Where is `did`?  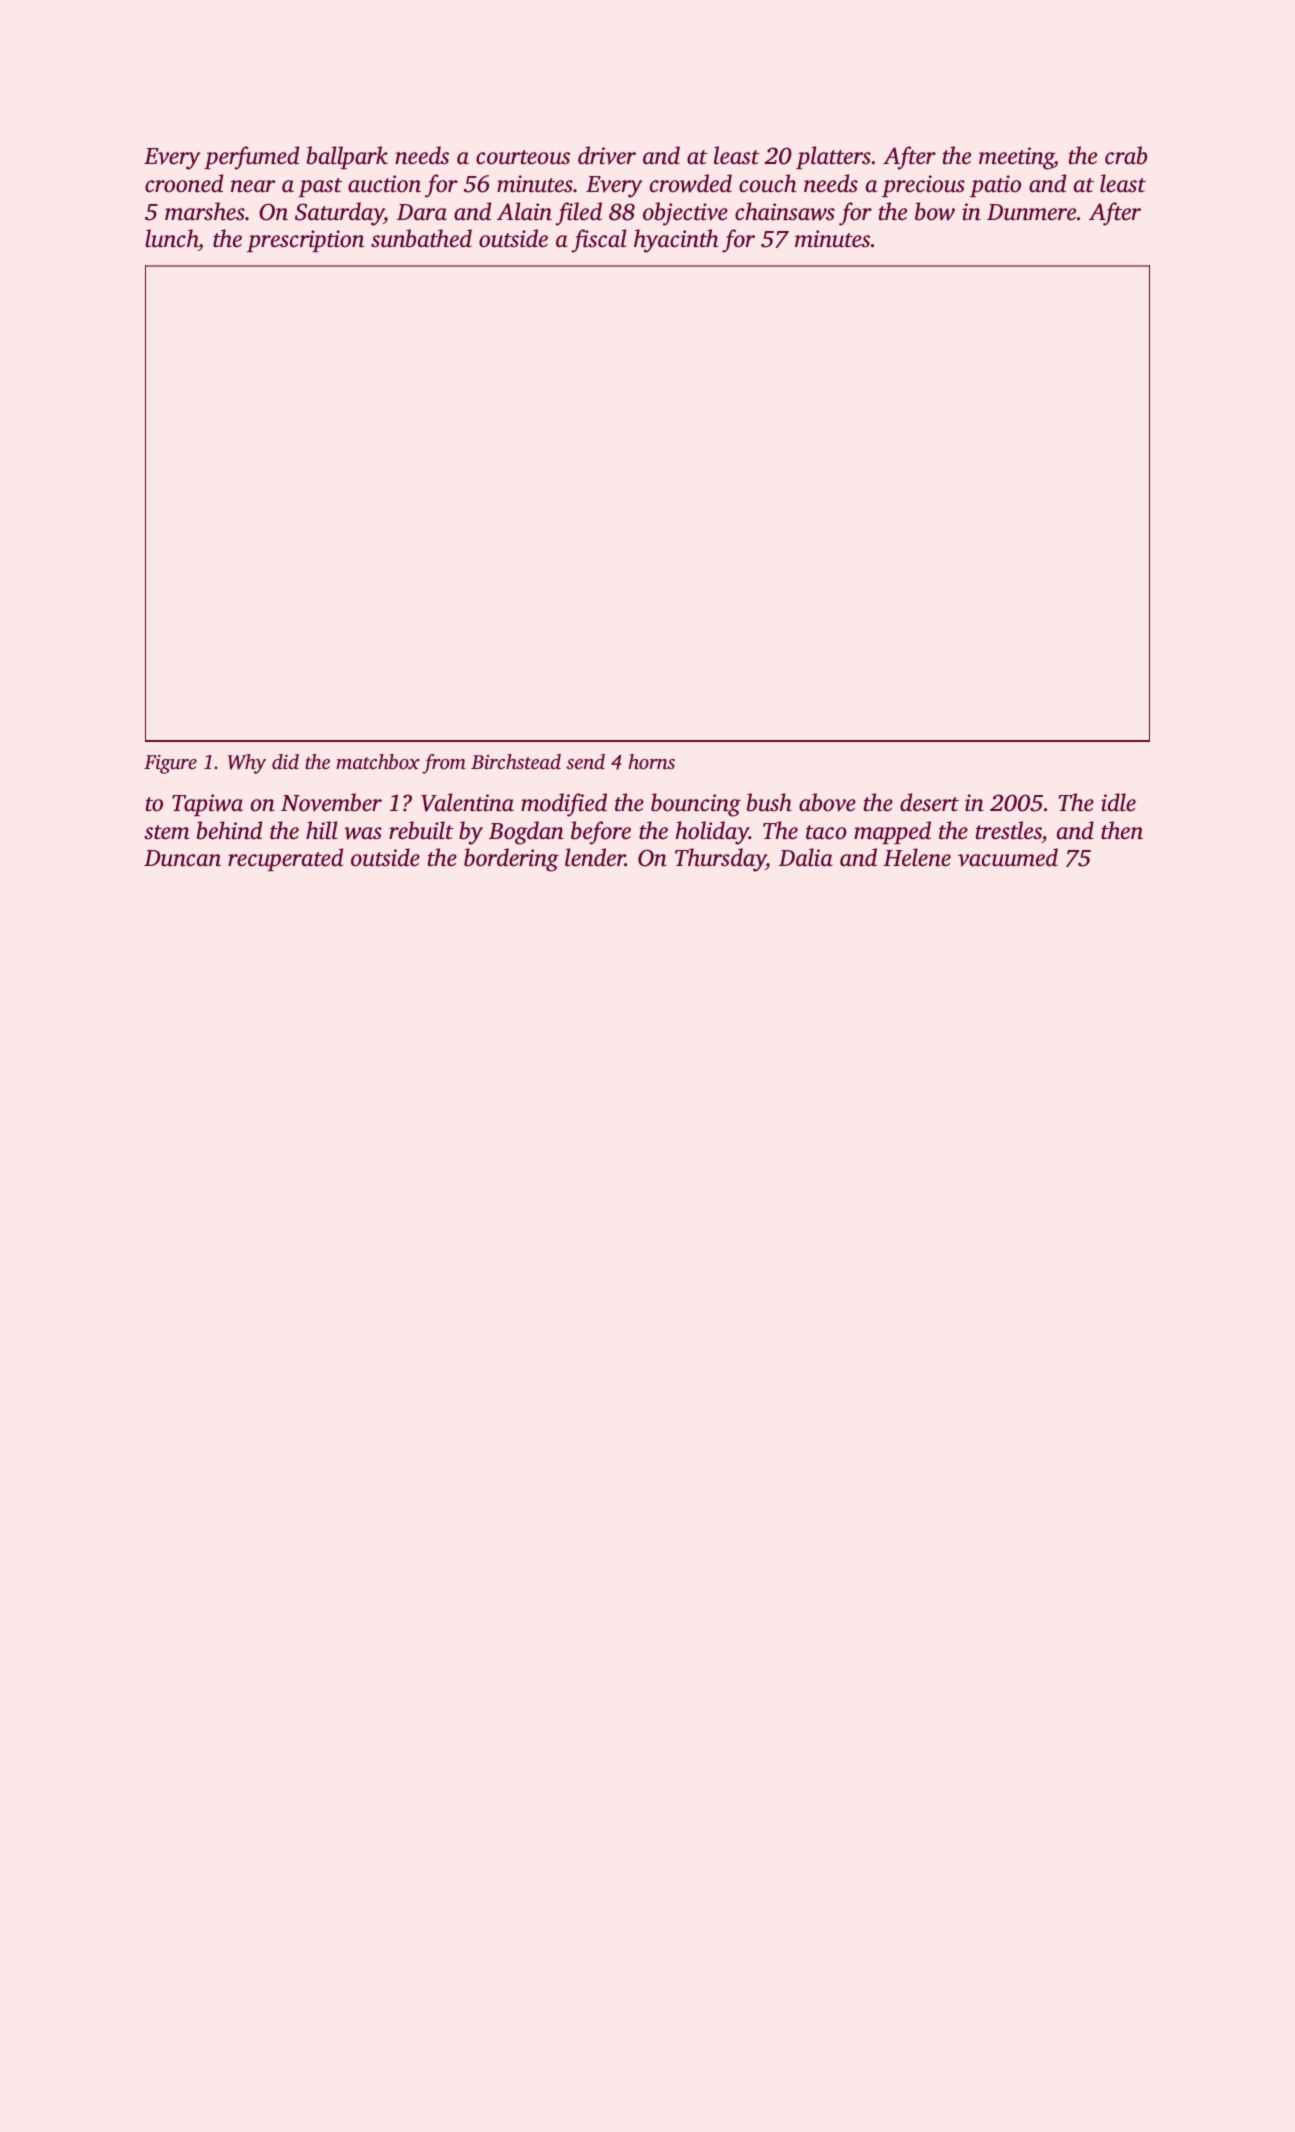 did is located at coordinates (285, 761).
